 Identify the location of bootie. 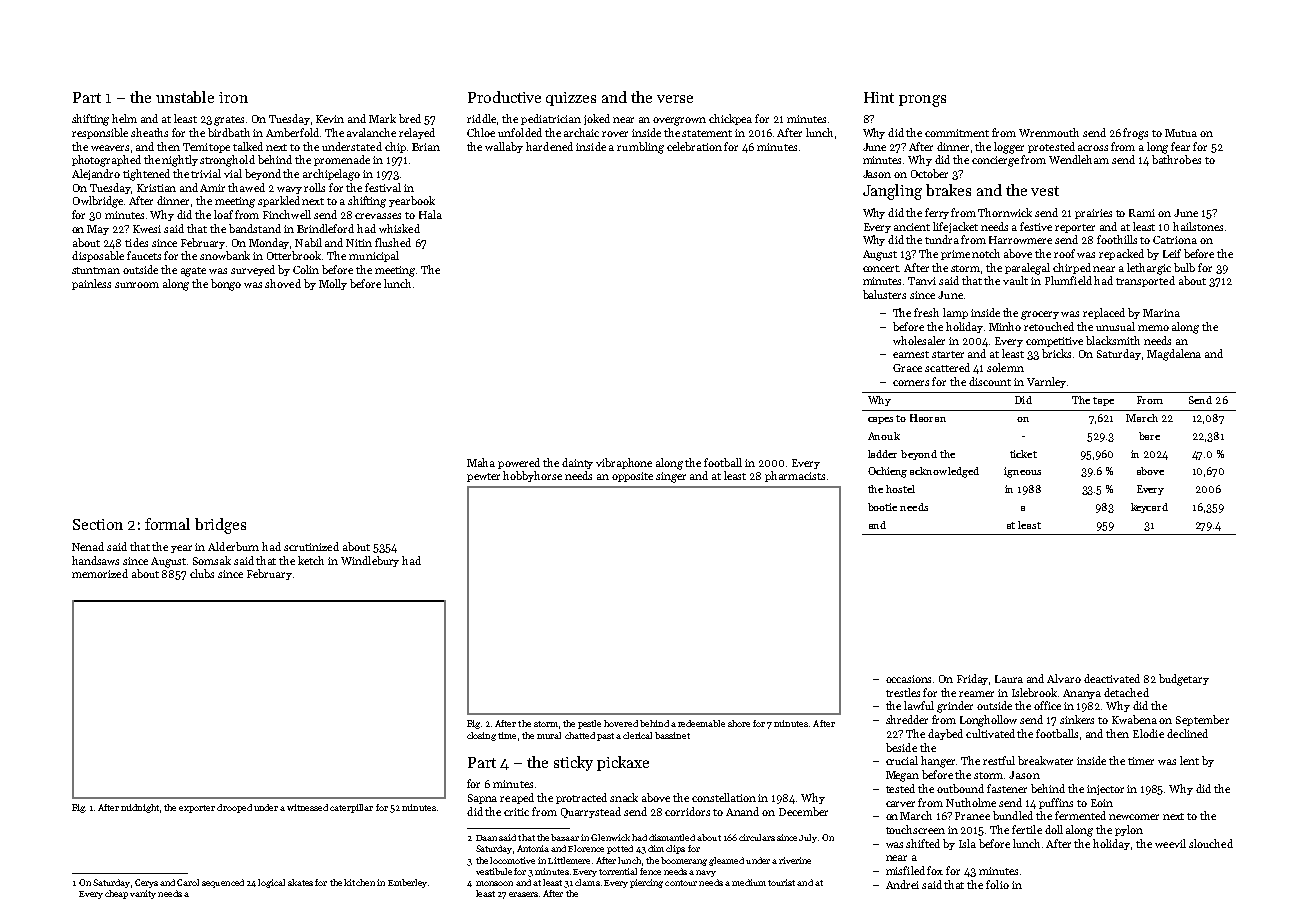
(882, 507).
